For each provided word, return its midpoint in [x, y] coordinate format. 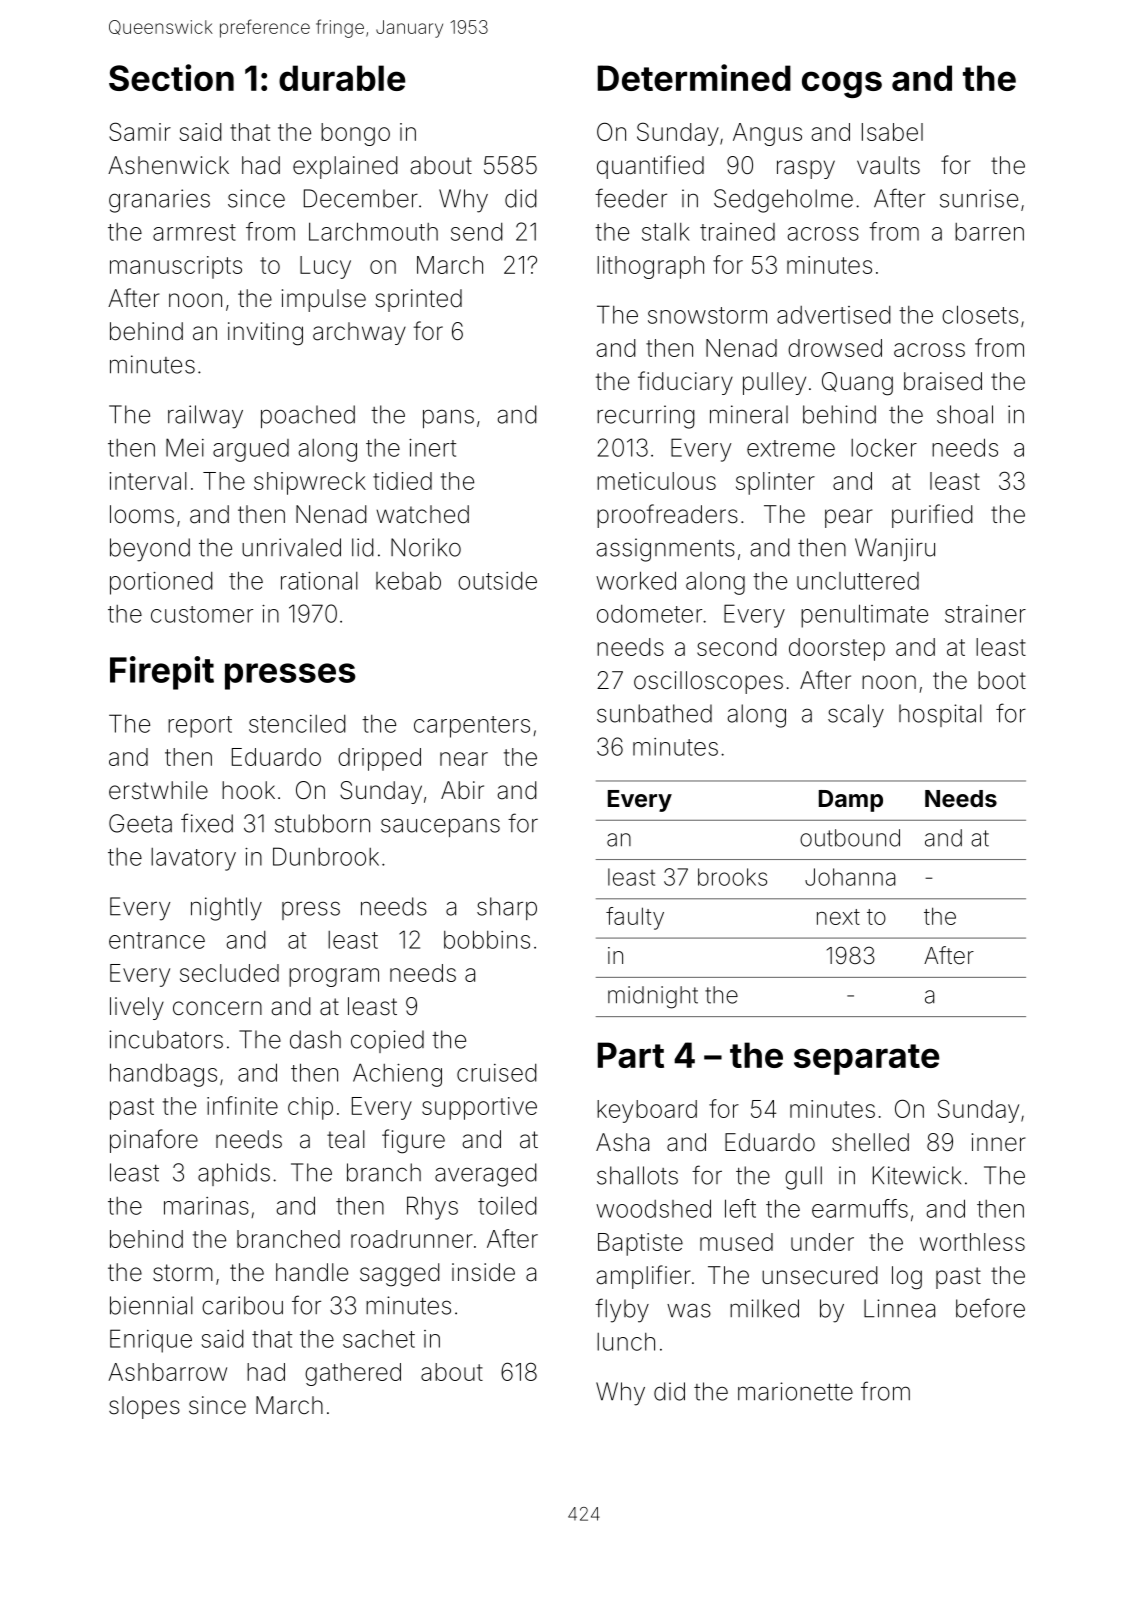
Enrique [151, 1341]
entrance [157, 940]
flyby [622, 1310]
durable [342, 78]
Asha [622, 1142]
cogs [842, 84]
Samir [140, 131]
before [990, 1308]
